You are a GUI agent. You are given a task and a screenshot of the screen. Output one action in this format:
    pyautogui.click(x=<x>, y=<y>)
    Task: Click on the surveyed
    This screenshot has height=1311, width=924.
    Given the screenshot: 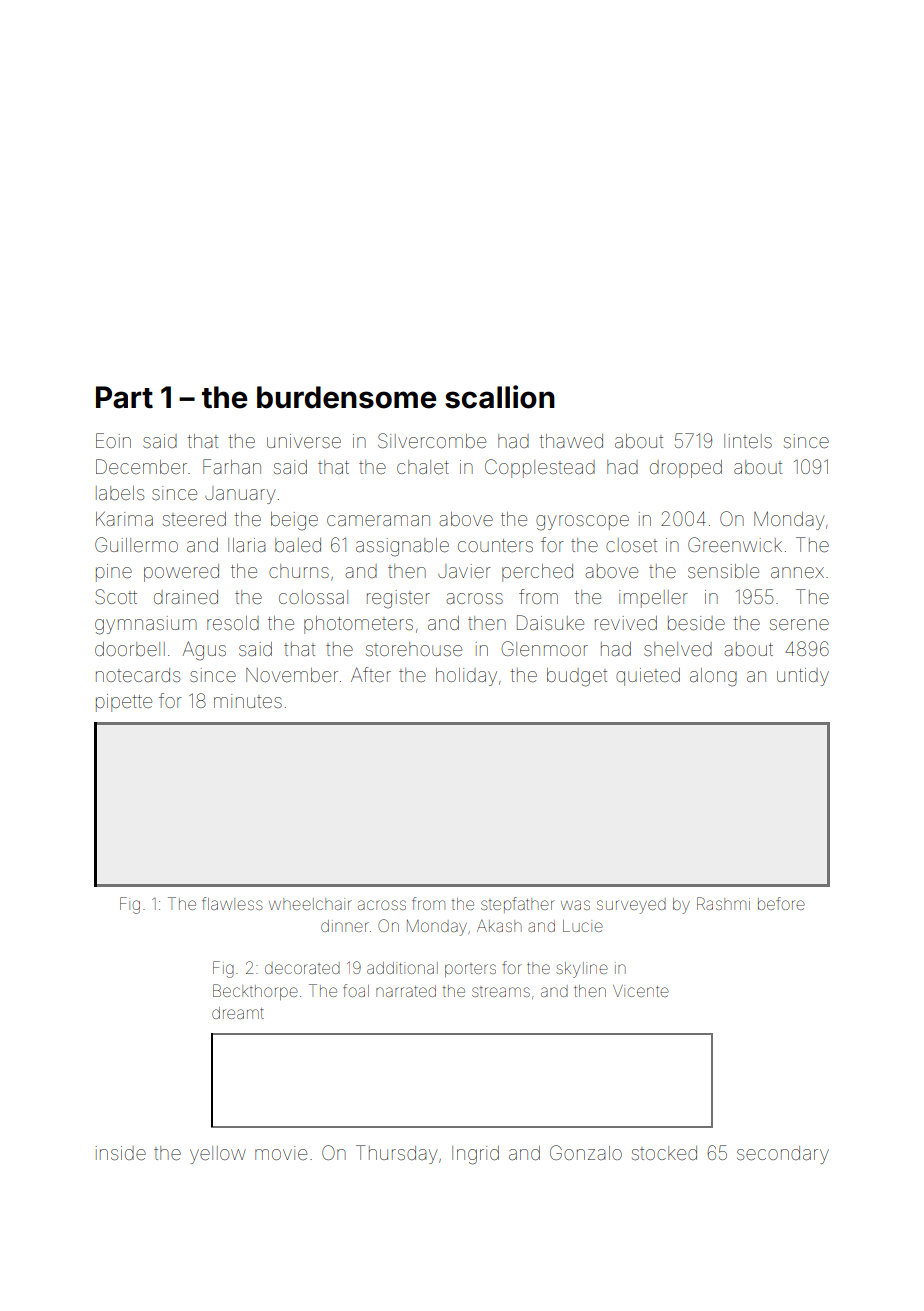 What is the action you would take?
    pyautogui.click(x=631, y=907)
